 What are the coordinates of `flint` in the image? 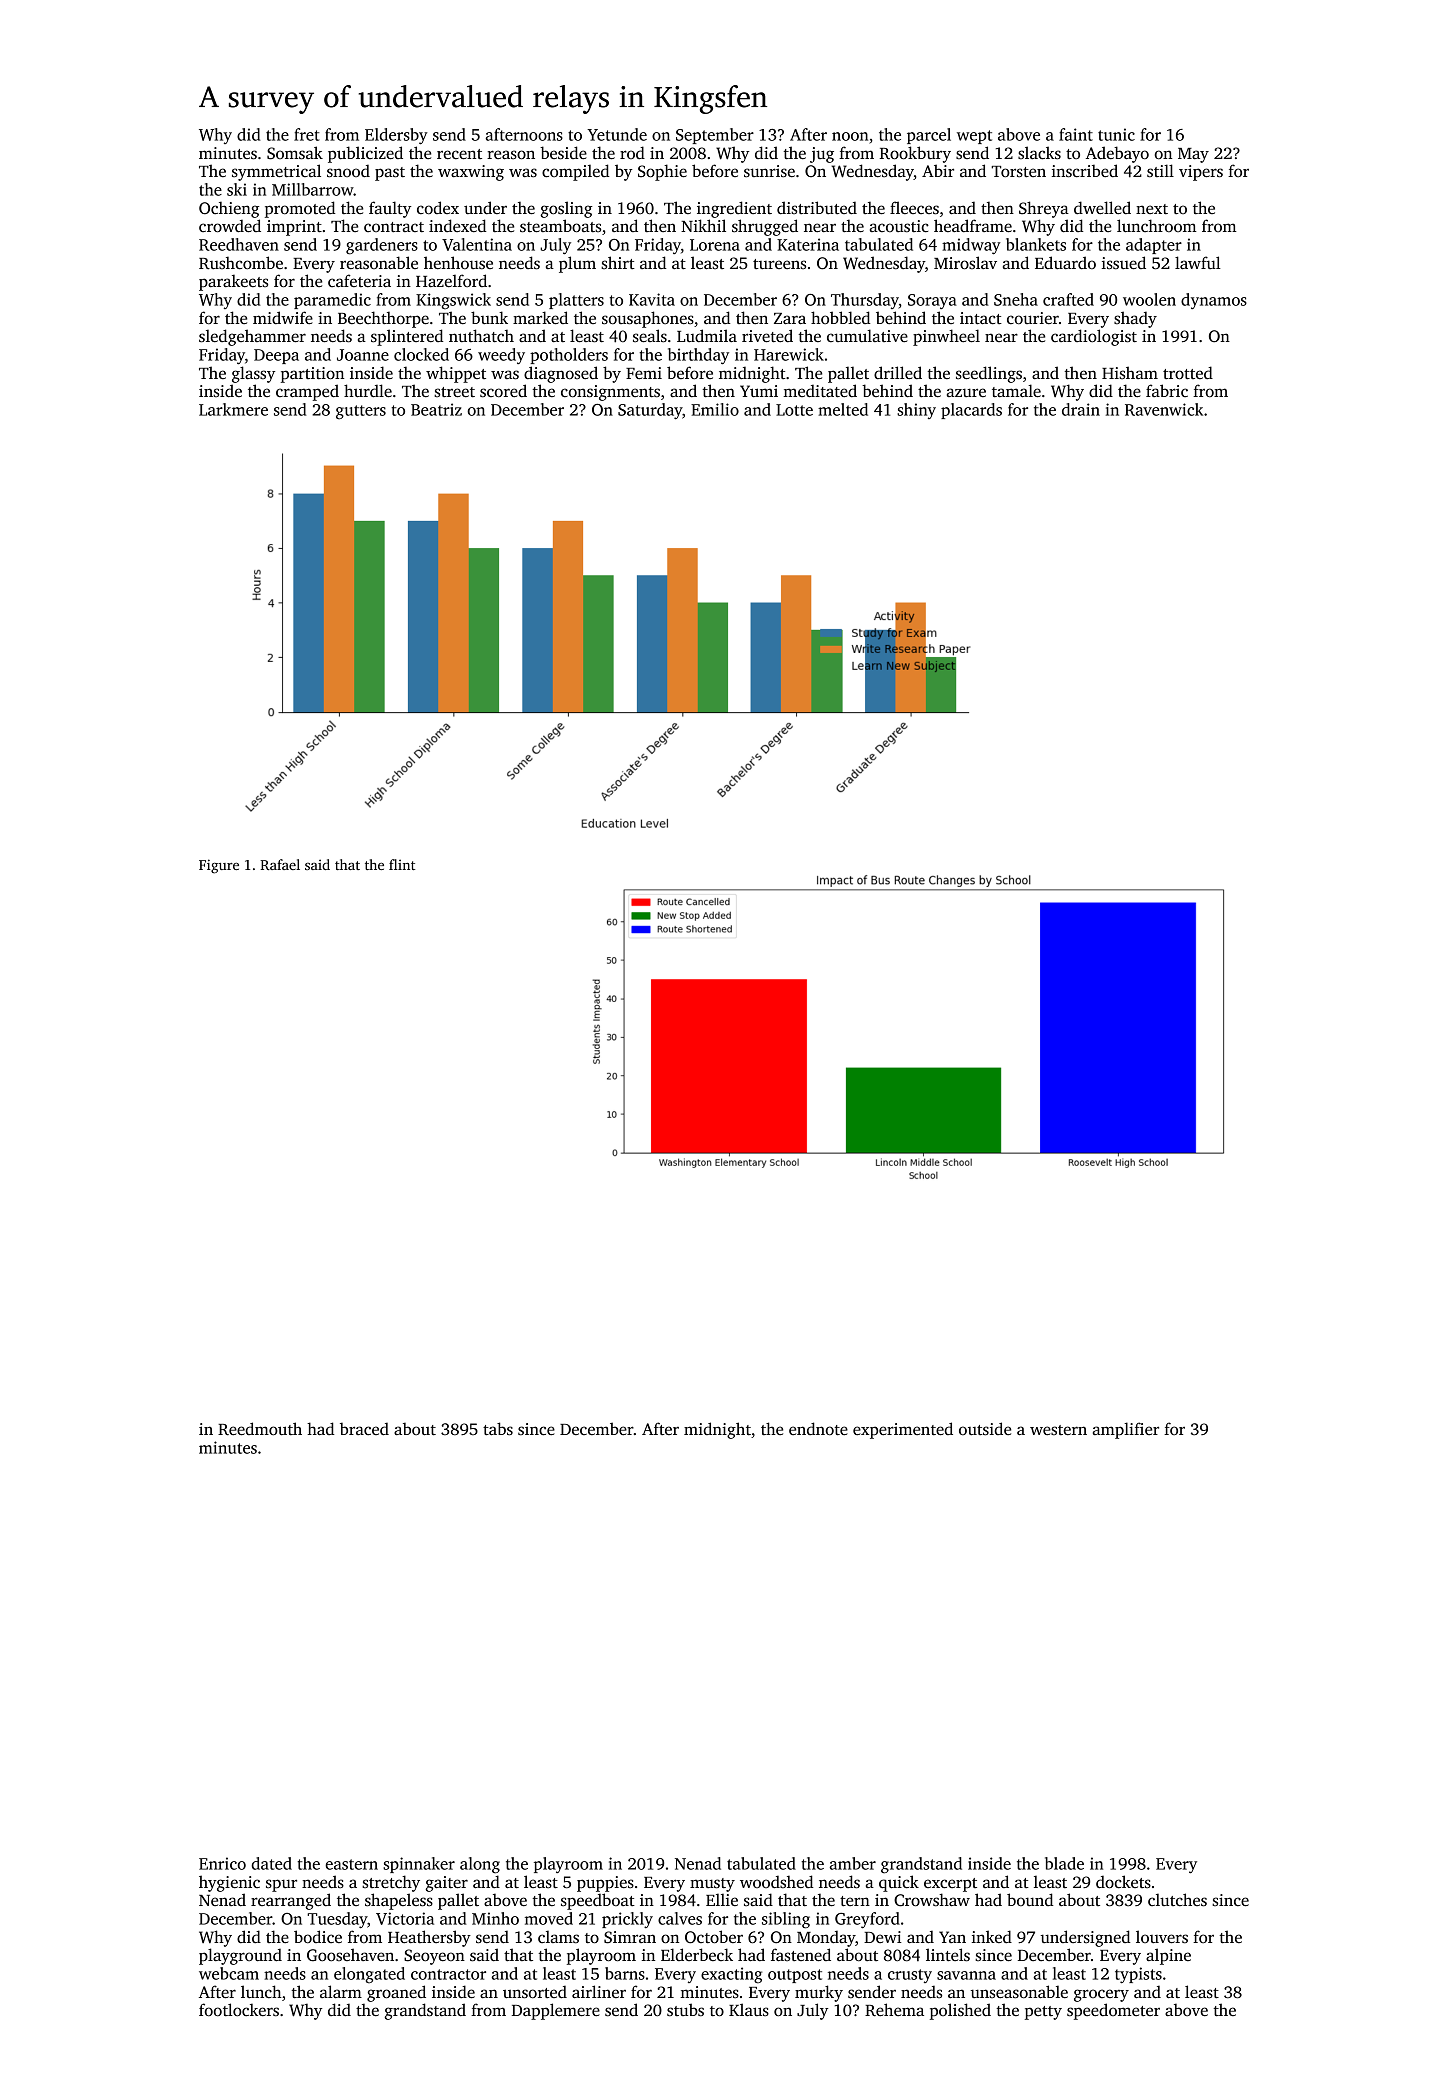 It's located at (402, 864).
